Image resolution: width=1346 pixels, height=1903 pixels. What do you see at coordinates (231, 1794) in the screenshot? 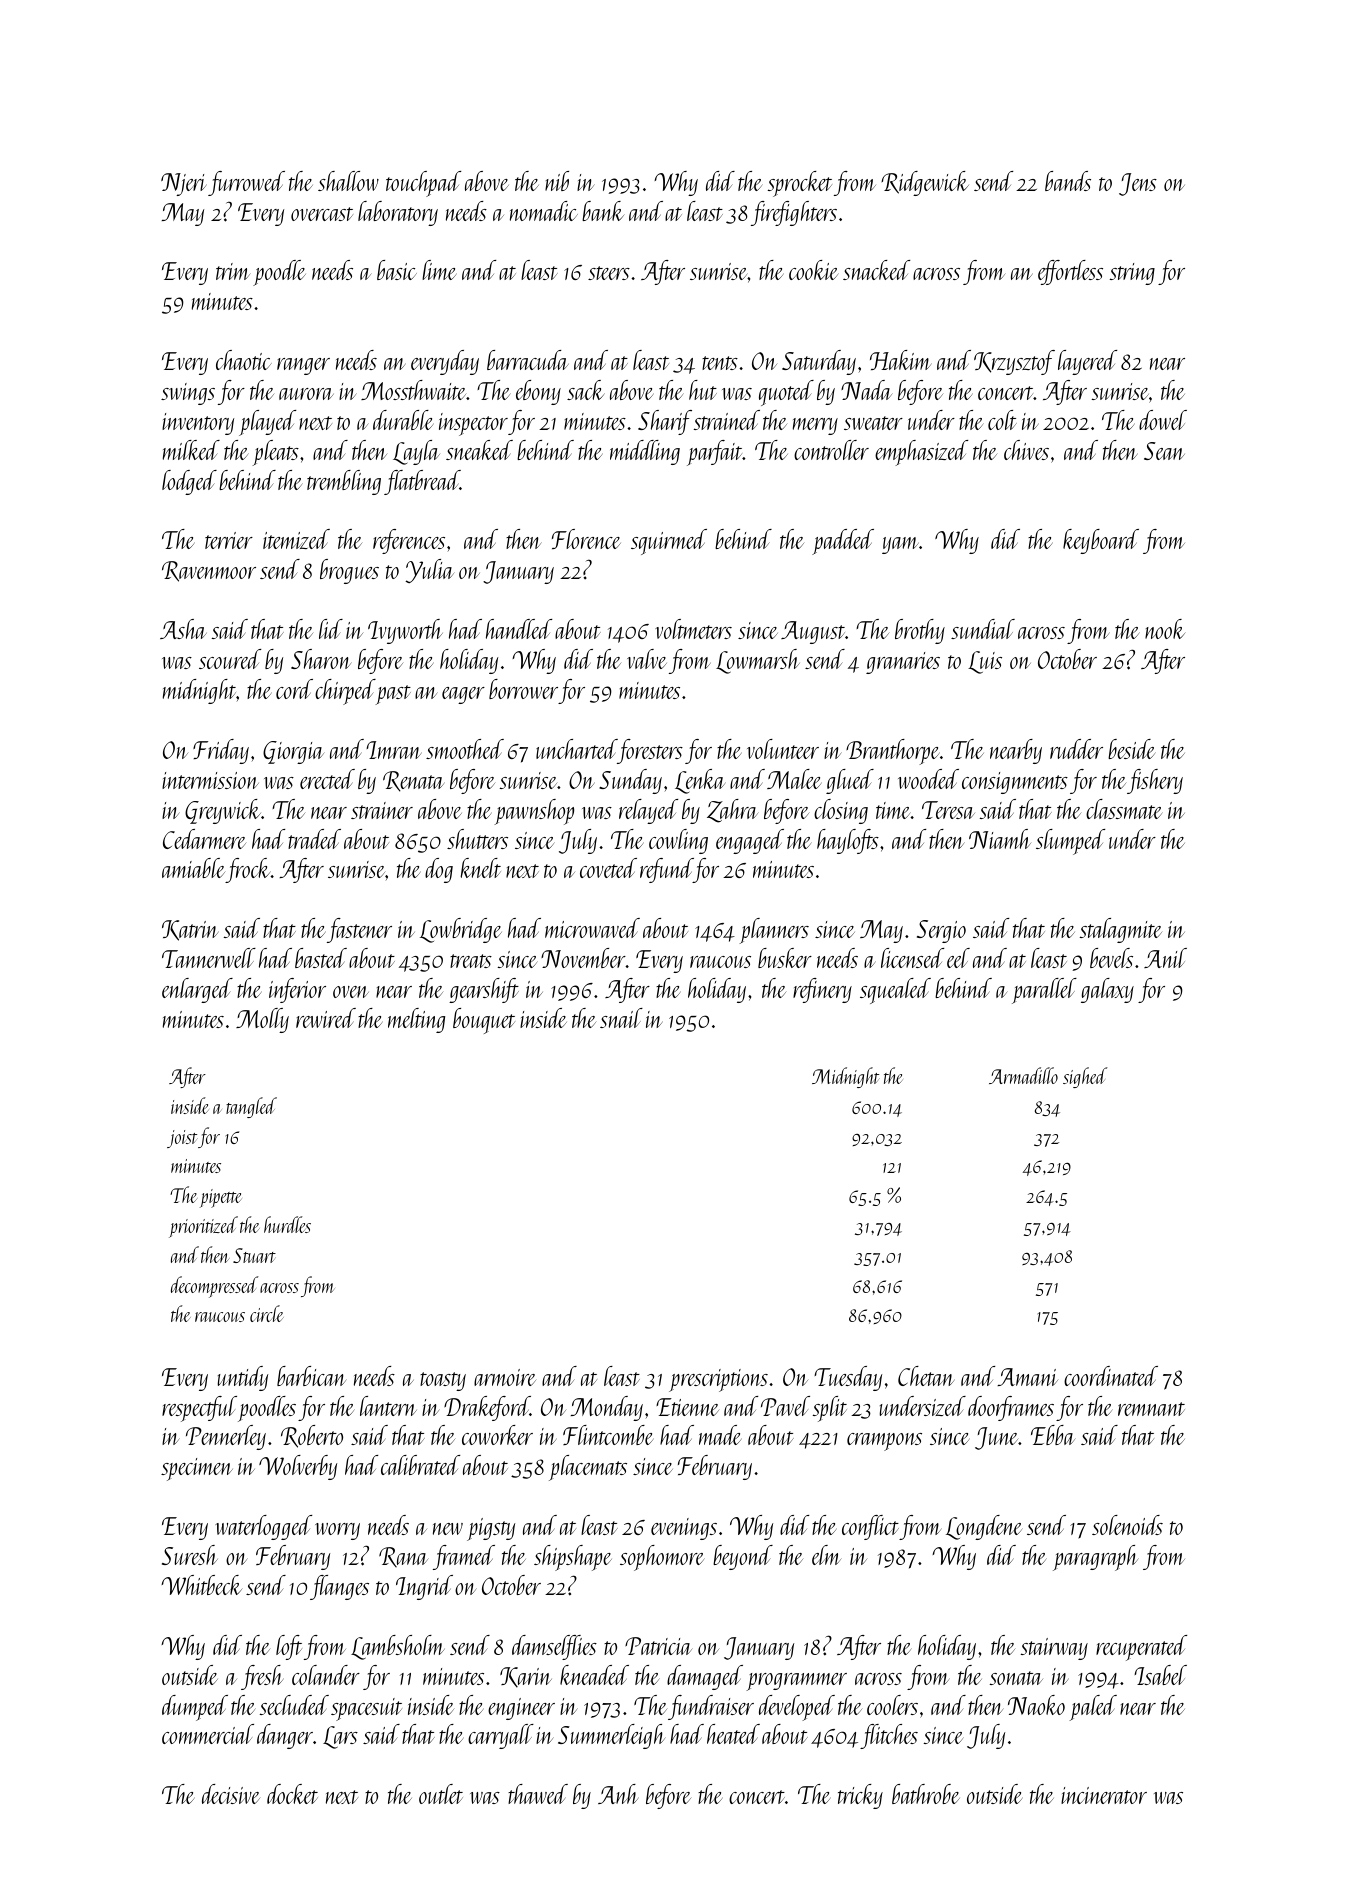
I see `decisive` at bounding box center [231, 1794].
